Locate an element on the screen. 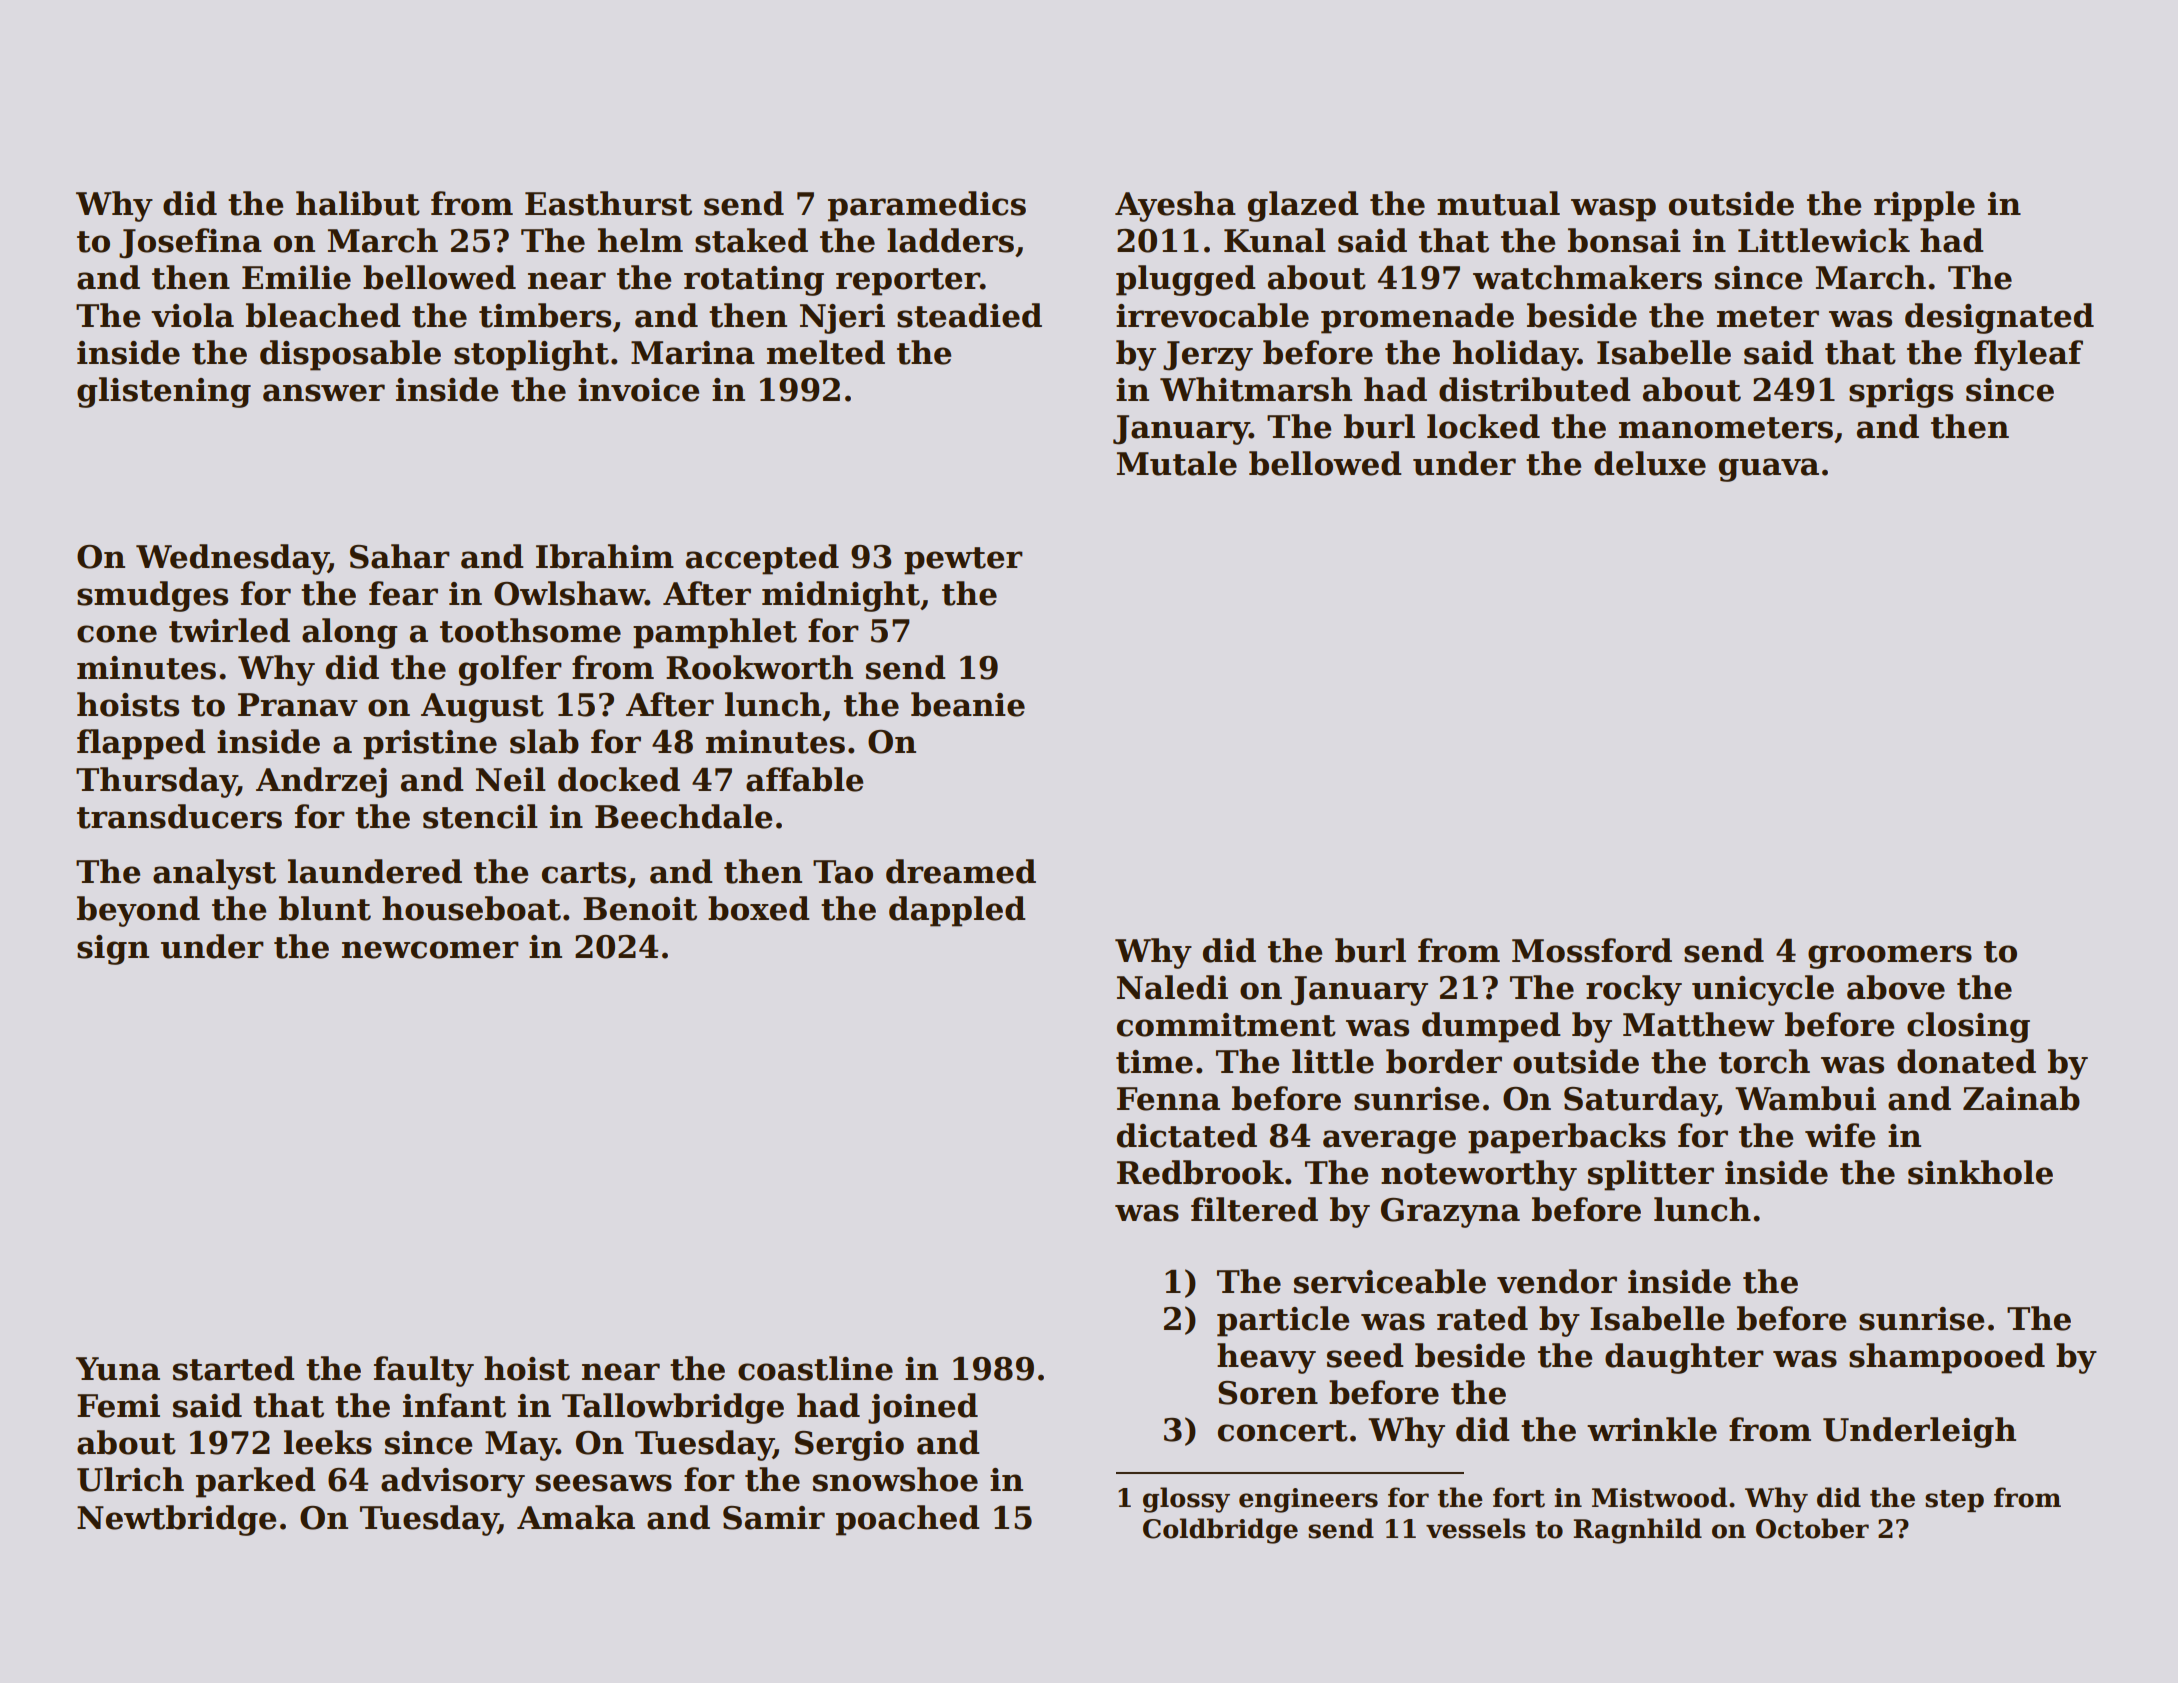  guava is located at coordinates (1769, 470).
